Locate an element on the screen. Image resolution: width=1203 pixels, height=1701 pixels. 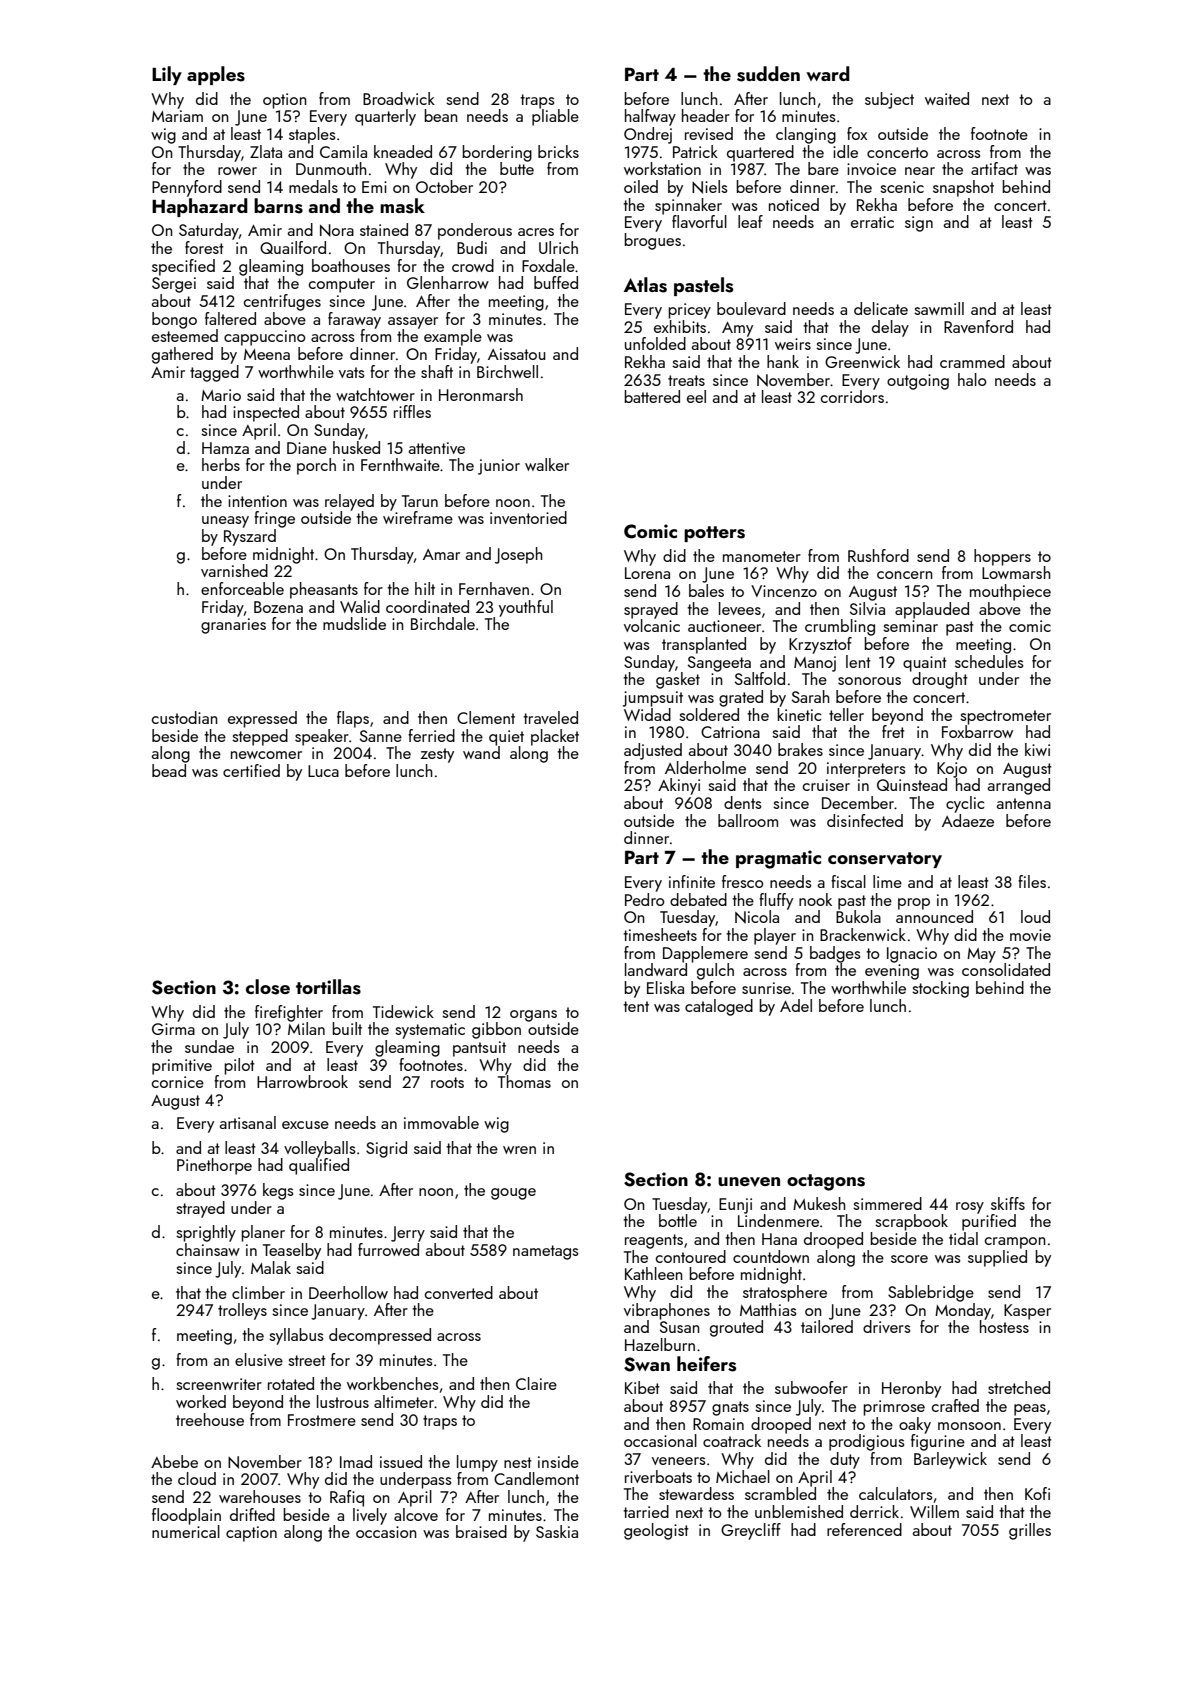
cruiser is located at coordinates (826, 785).
